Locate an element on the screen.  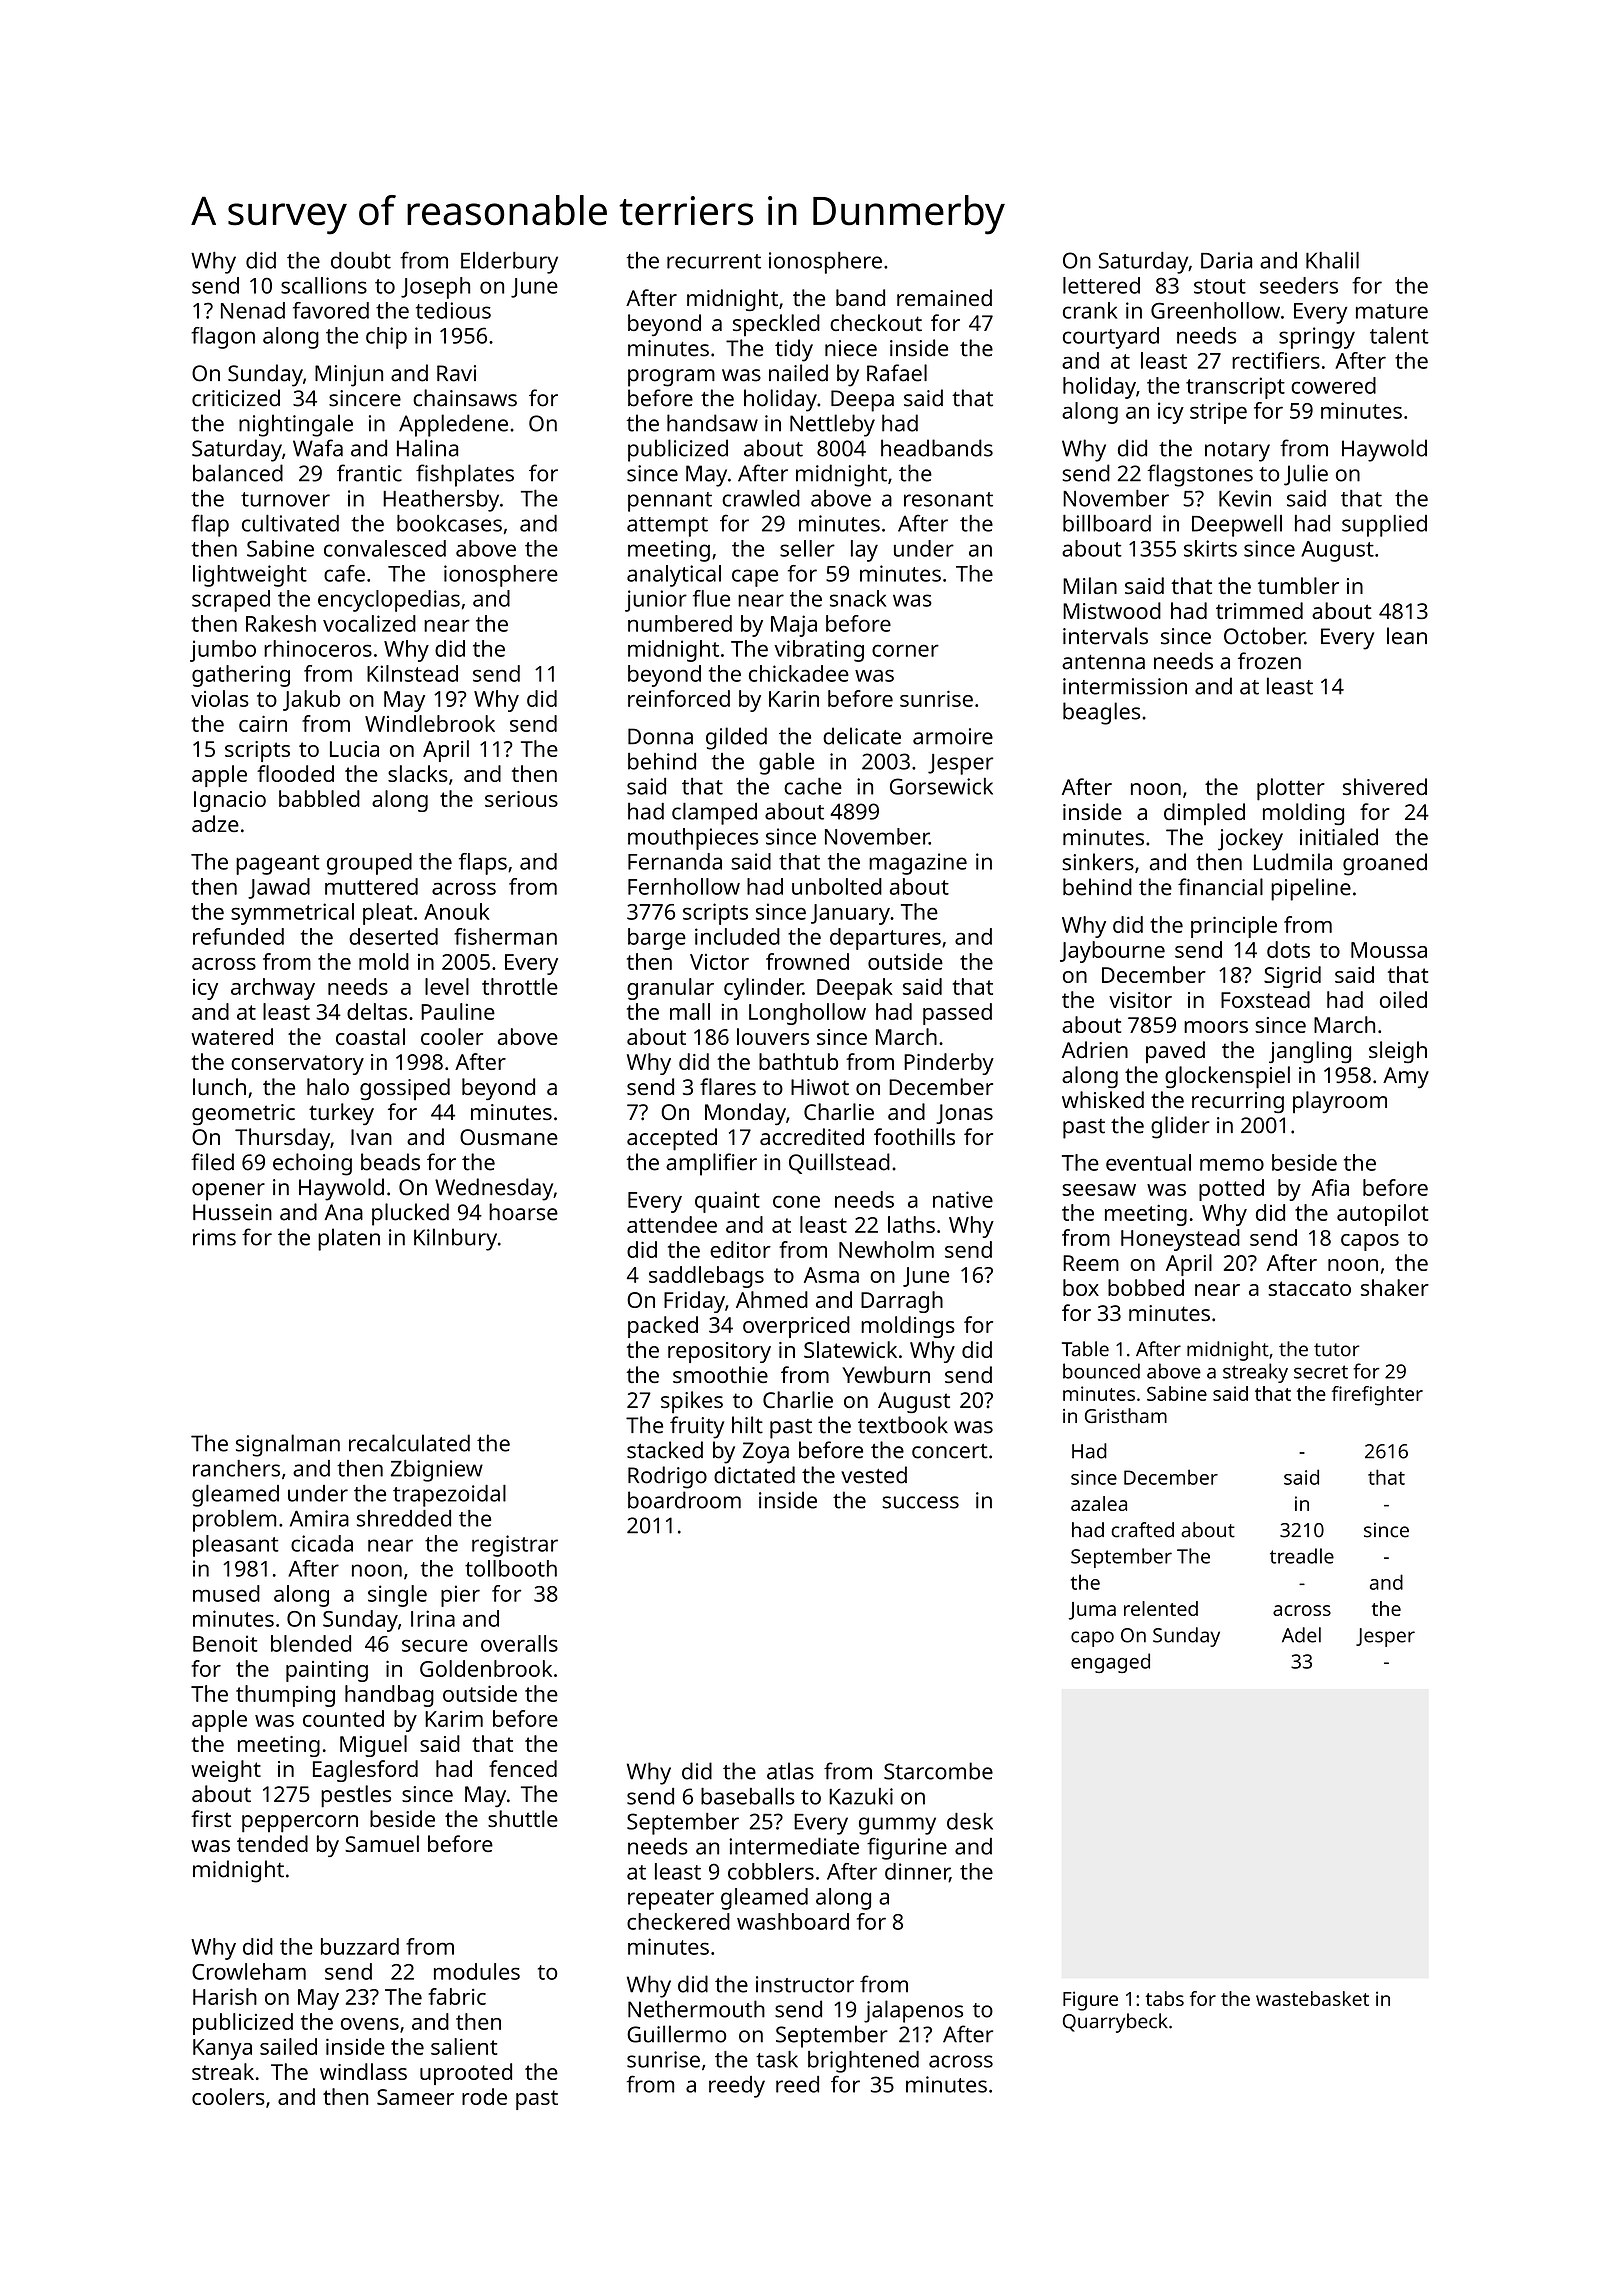
Daria is located at coordinates (1226, 260).
